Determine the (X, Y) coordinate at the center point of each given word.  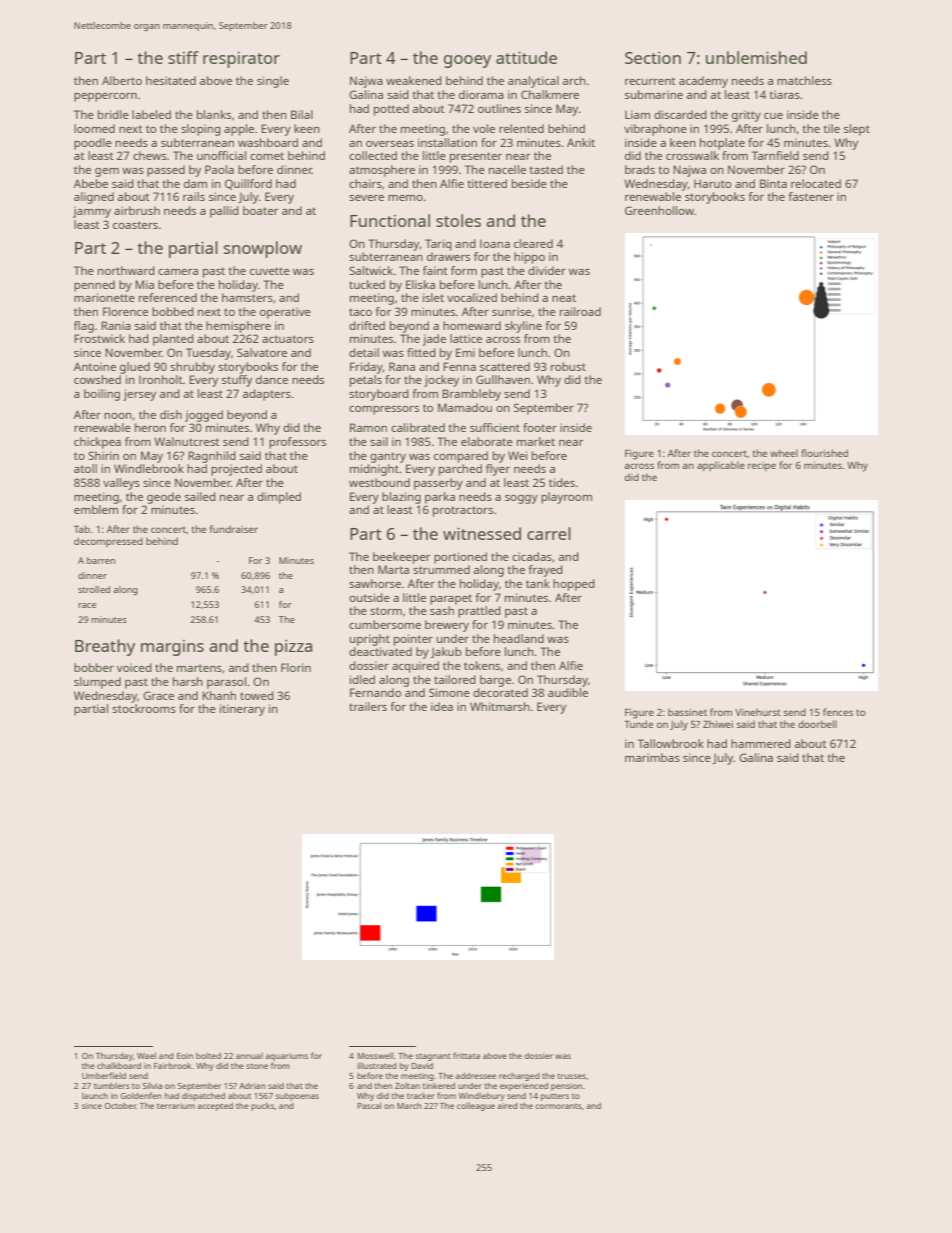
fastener (811, 196)
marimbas (652, 757)
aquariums (286, 1057)
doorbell (817, 724)
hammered (761, 743)
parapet (451, 599)
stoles (458, 220)
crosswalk (692, 155)
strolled (94, 589)
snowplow (263, 249)
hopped (574, 585)
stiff (183, 57)
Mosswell (375, 1055)
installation (447, 142)
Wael (146, 1055)
